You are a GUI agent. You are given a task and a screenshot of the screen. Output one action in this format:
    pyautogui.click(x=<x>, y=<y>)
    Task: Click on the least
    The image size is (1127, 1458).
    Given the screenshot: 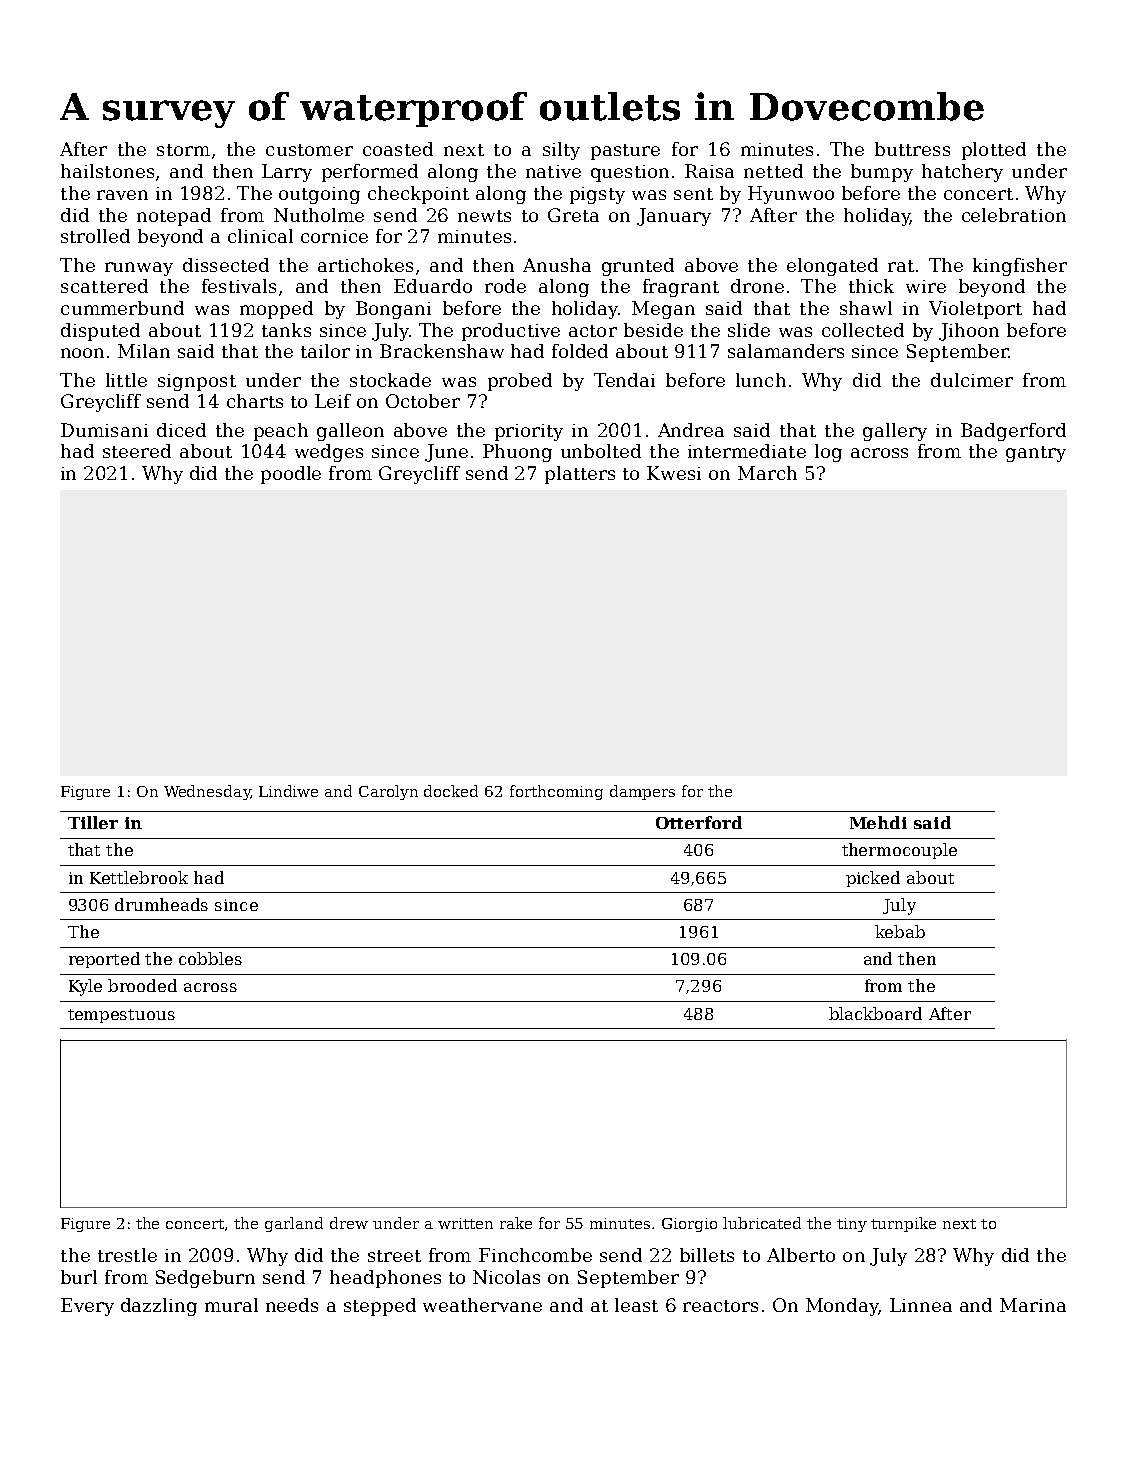 What is the action you would take?
    pyautogui.click(x=636, y=1305)
